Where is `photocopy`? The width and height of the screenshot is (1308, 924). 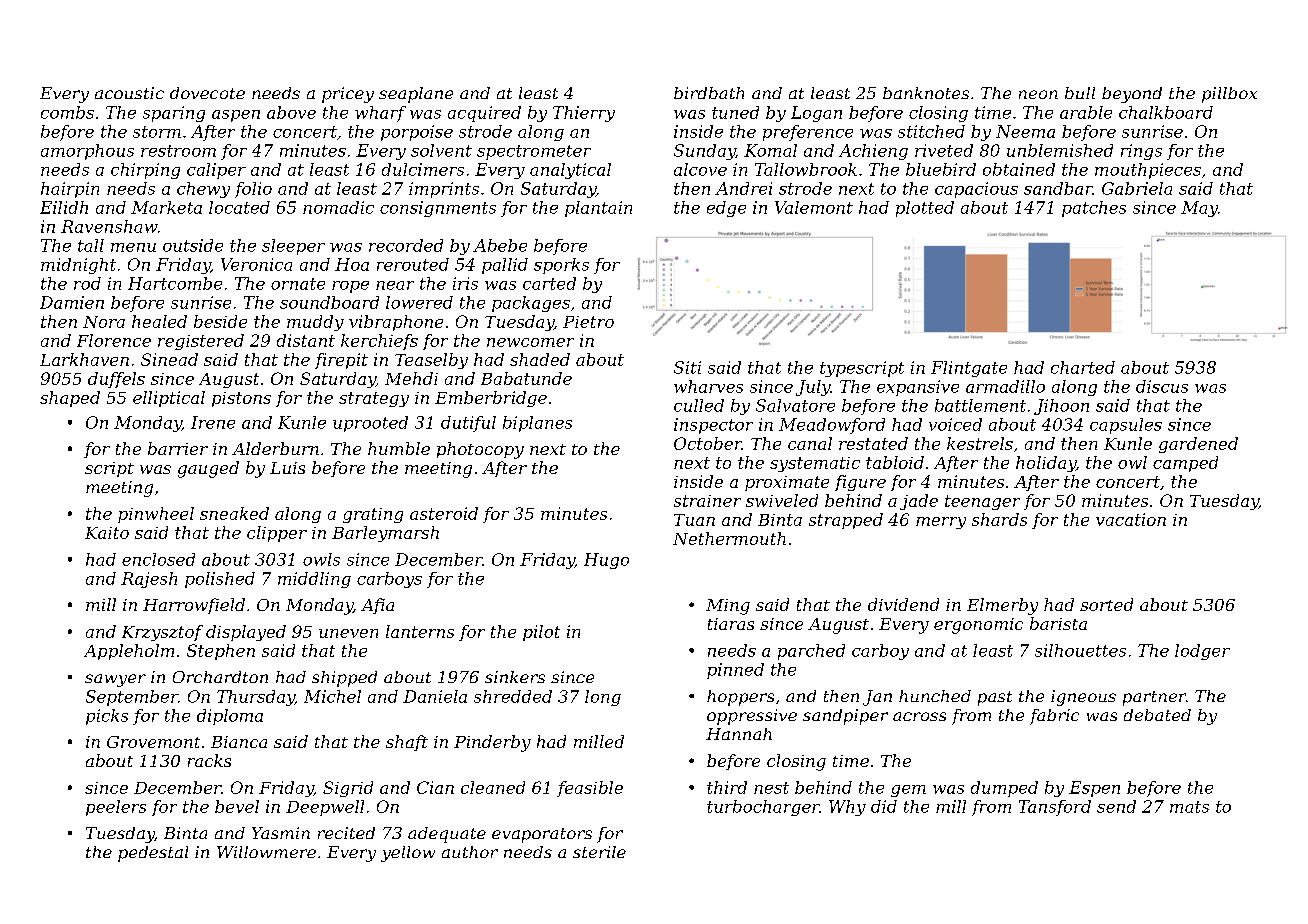 photocopy is located at coordinates (480, 450).
